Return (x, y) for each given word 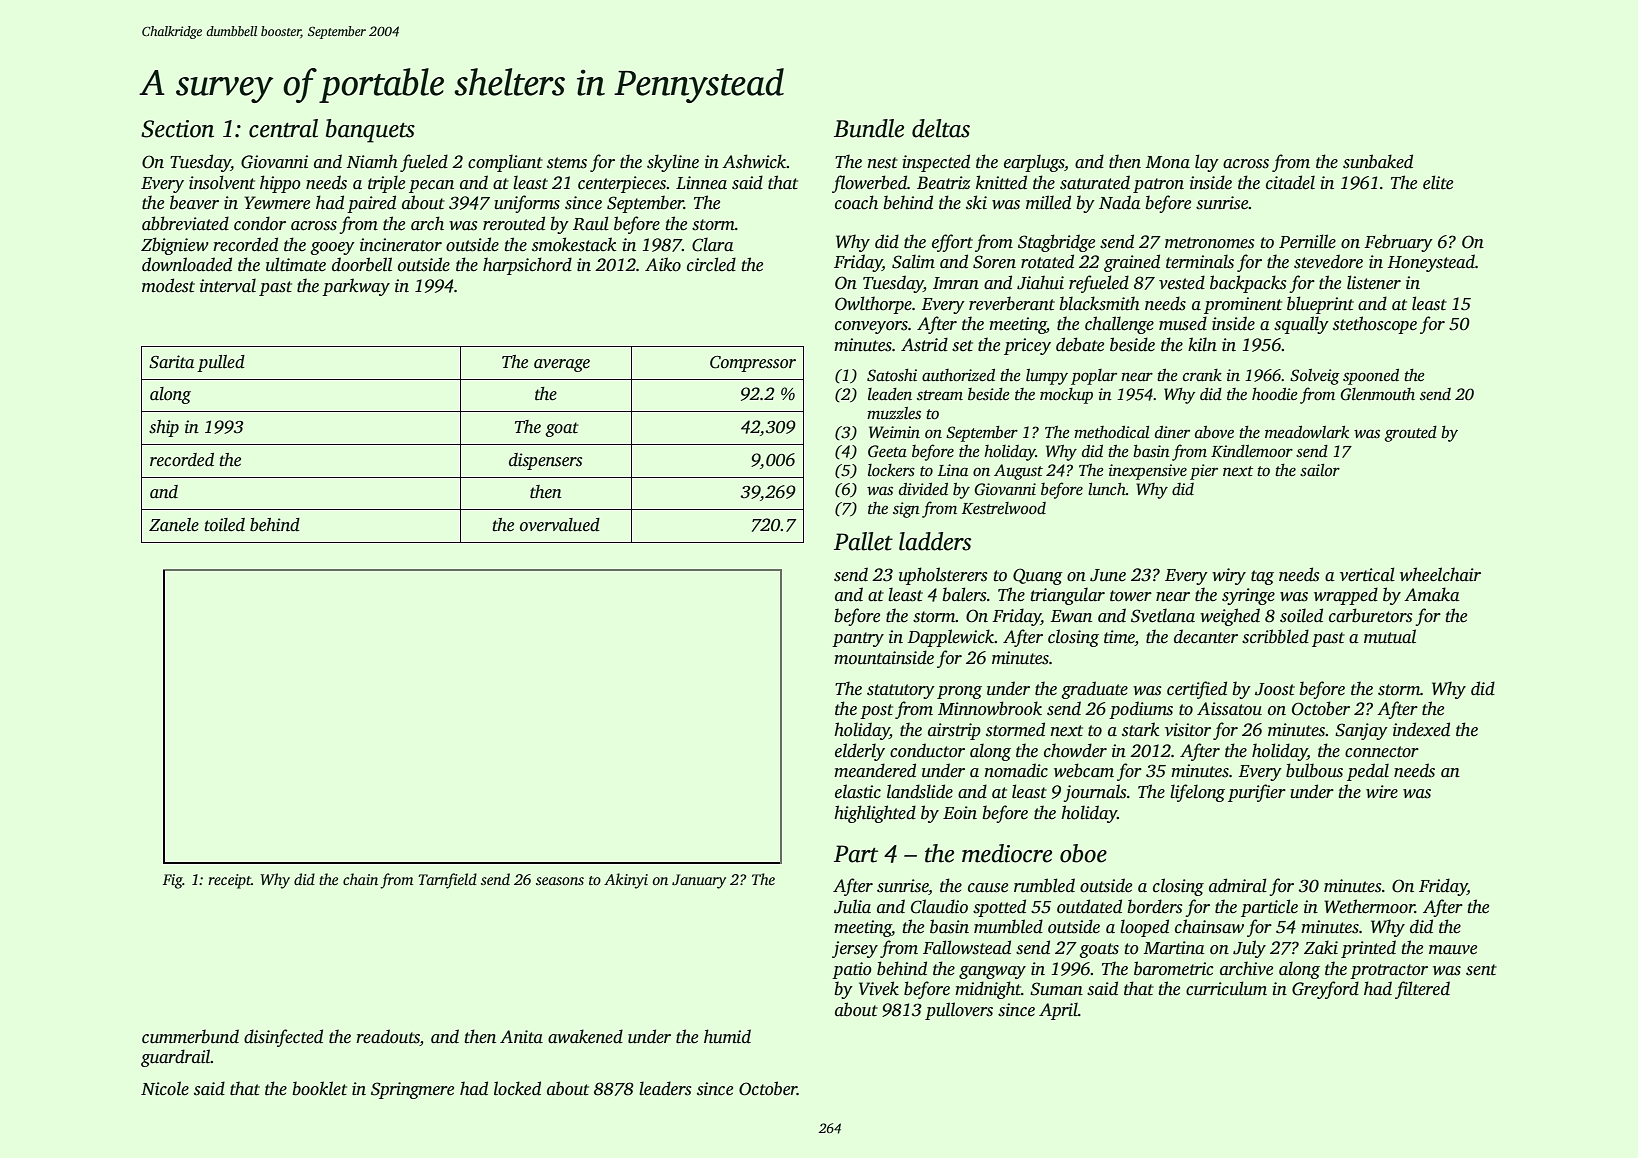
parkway (356, 287)
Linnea (701, 183)
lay (1207, 163)
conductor (927, 750)
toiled (224, 525)
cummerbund (190, 1036)
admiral (1238, 885)
